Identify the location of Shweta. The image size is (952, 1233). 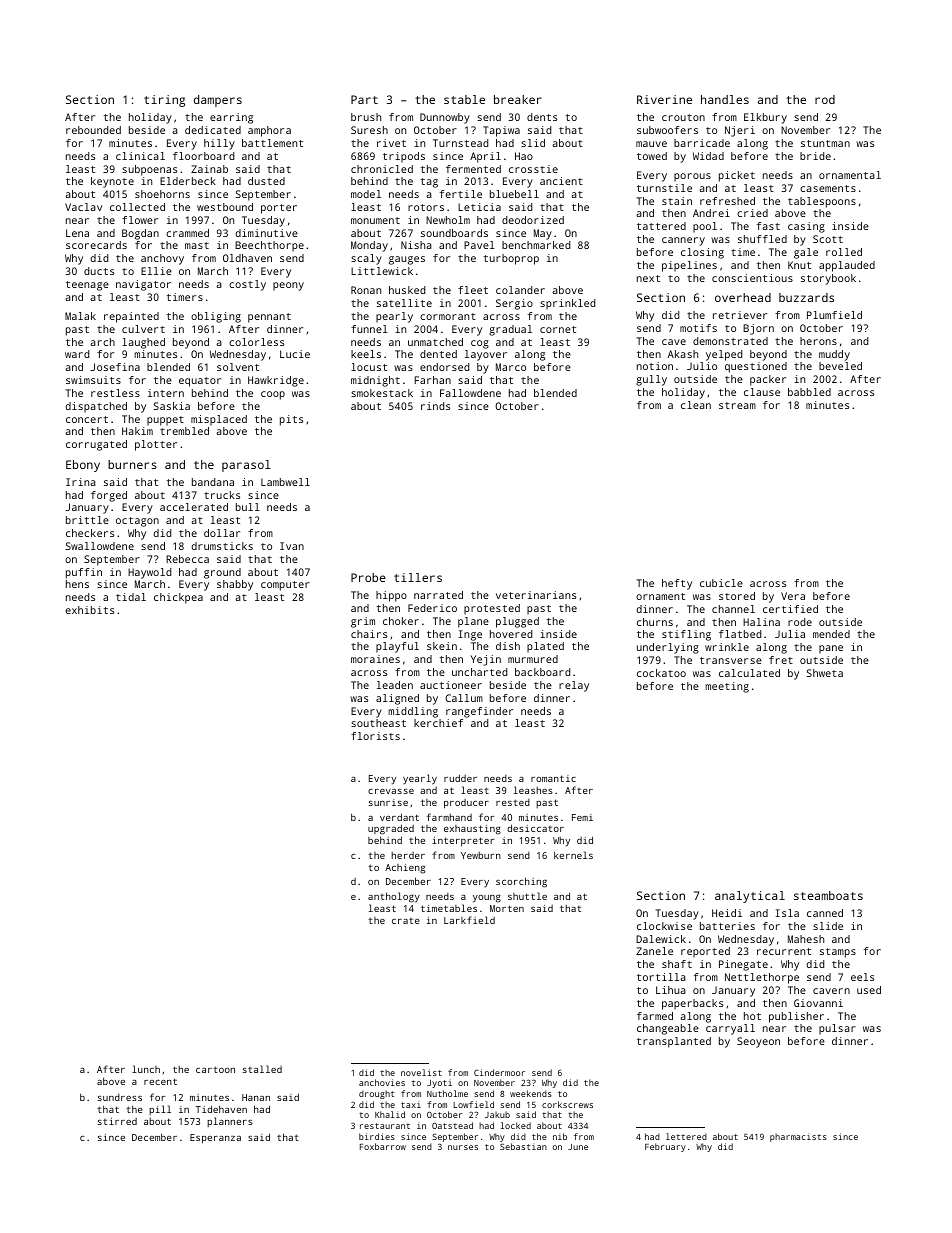
(825, 673).
